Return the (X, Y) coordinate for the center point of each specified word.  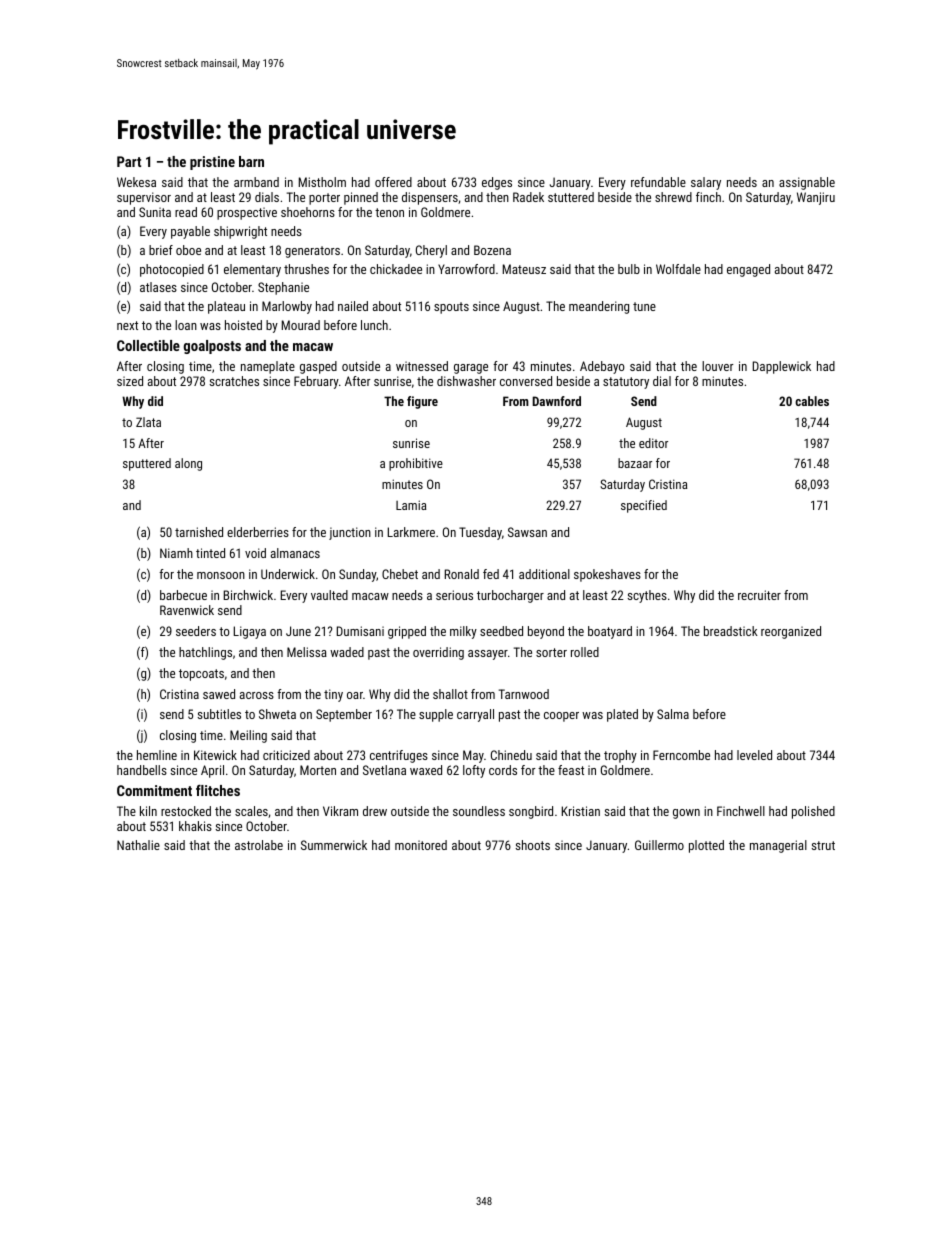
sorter (551, 652)
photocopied (172, 270)
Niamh (176, 553)
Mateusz (524, 269)
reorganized (791, 632)
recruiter (759, 595)
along (188, 464)
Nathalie (138, 845)
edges (497, 183)
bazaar (635, 463)
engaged (748, 270)
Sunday (358, 575)
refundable (658, 182)
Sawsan (527, 532)
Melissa (307, 652)
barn (251, 161)
